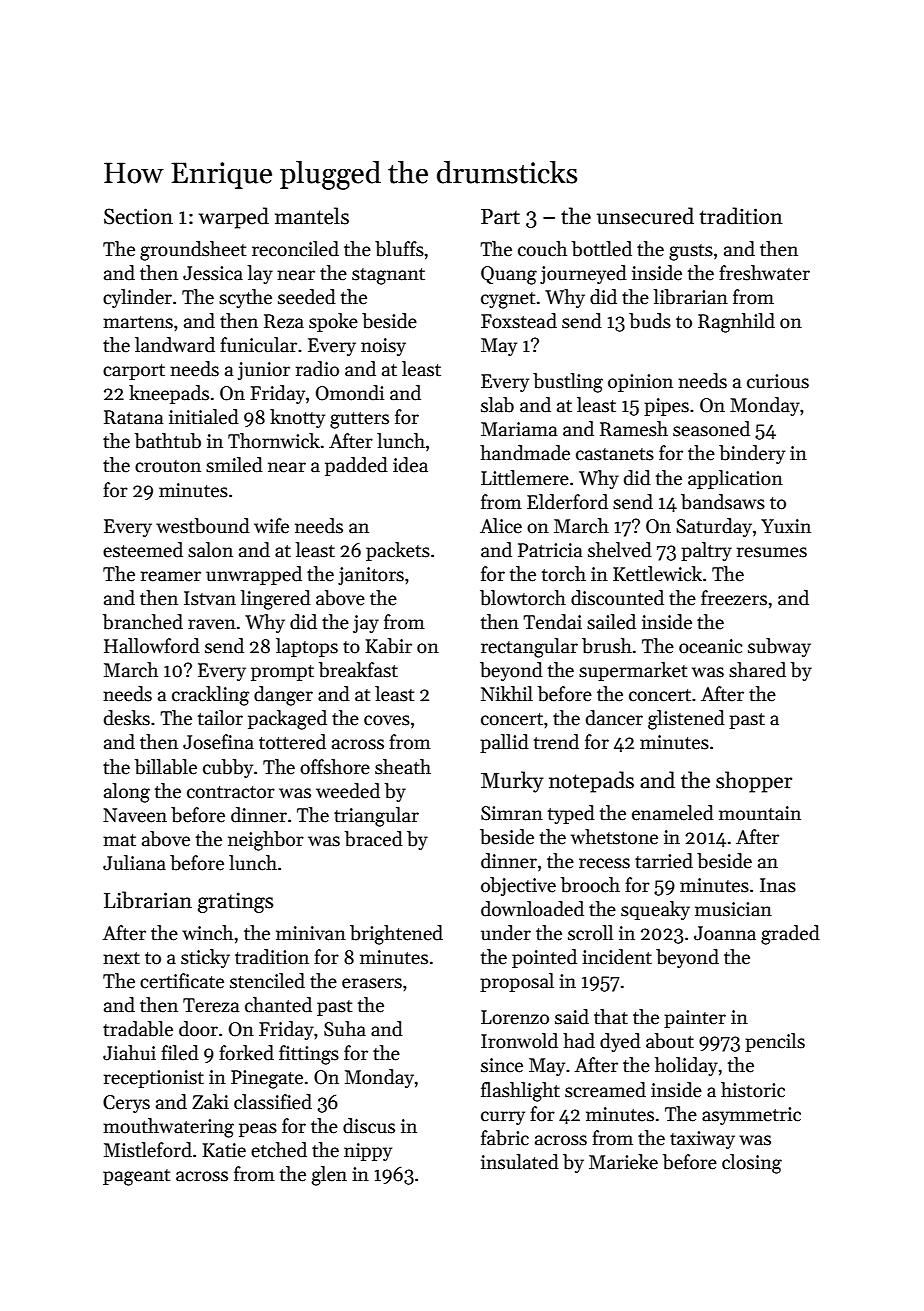  Describe the element at coordinates (119, 840) in the image. I see `mat` at that location.
